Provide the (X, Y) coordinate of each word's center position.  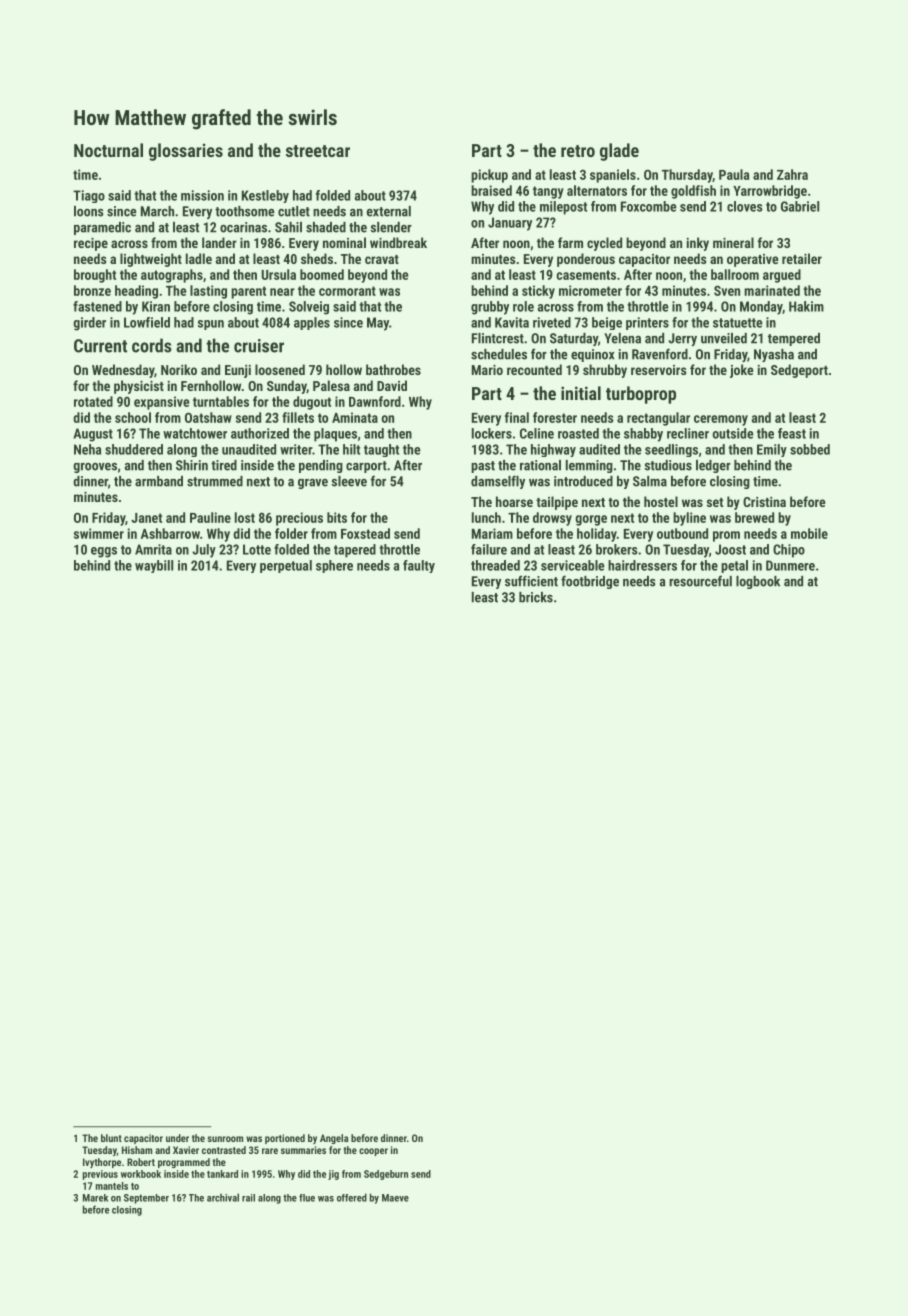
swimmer (99, 533)
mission (202, 195)
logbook (758, 582)
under (177, 1138)
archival (223, 1197)
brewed (754, 517)
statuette (738, 323)
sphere (334, 566)
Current (100, 346)
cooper (373, 1152)
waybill (154, 566)
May (378, 324)
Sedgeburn (386, 1175)
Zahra (792, 174)
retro (578, 151)
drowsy (552, 519)
